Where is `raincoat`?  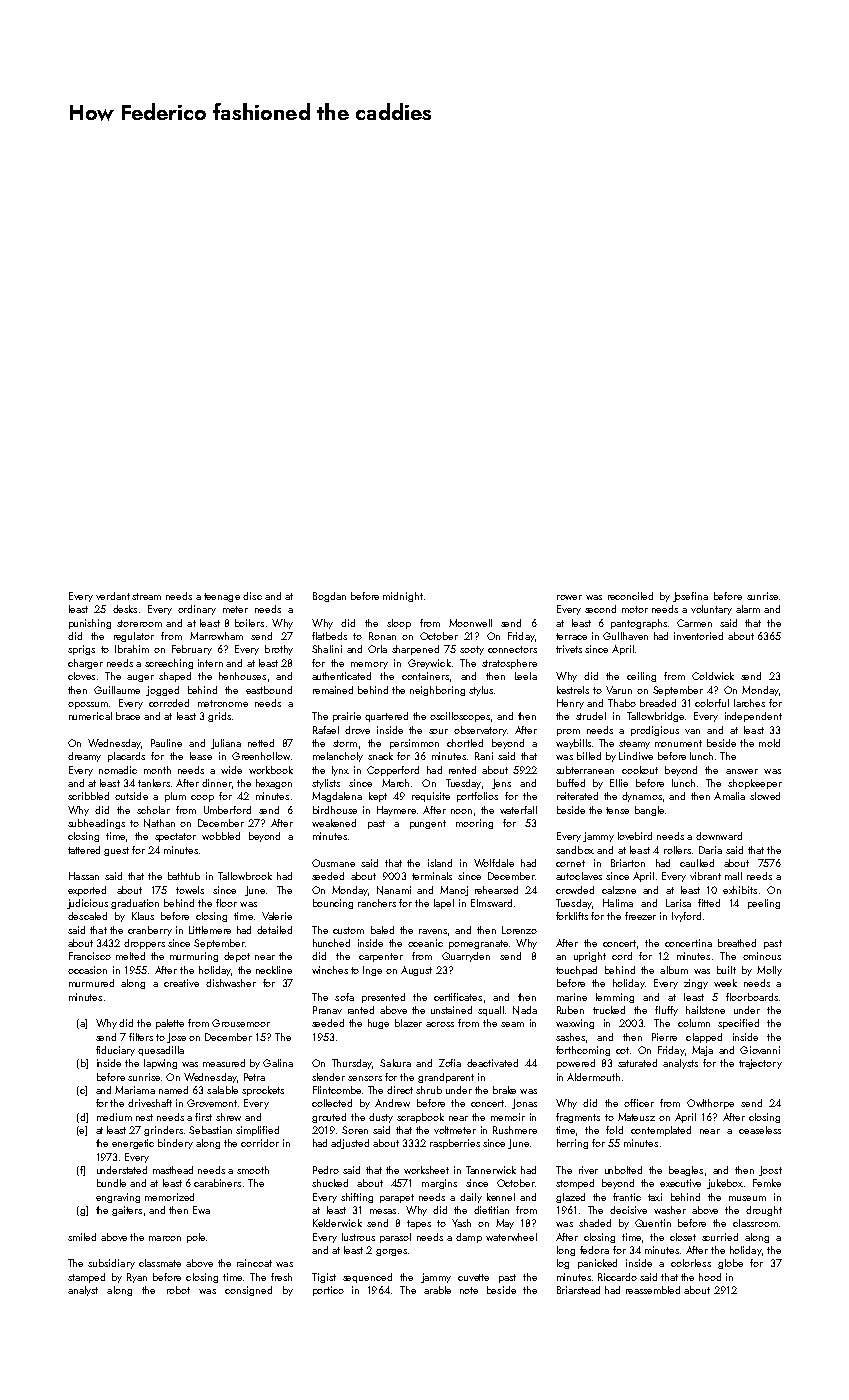
raincoat is located at coordinates (254, 1263).
